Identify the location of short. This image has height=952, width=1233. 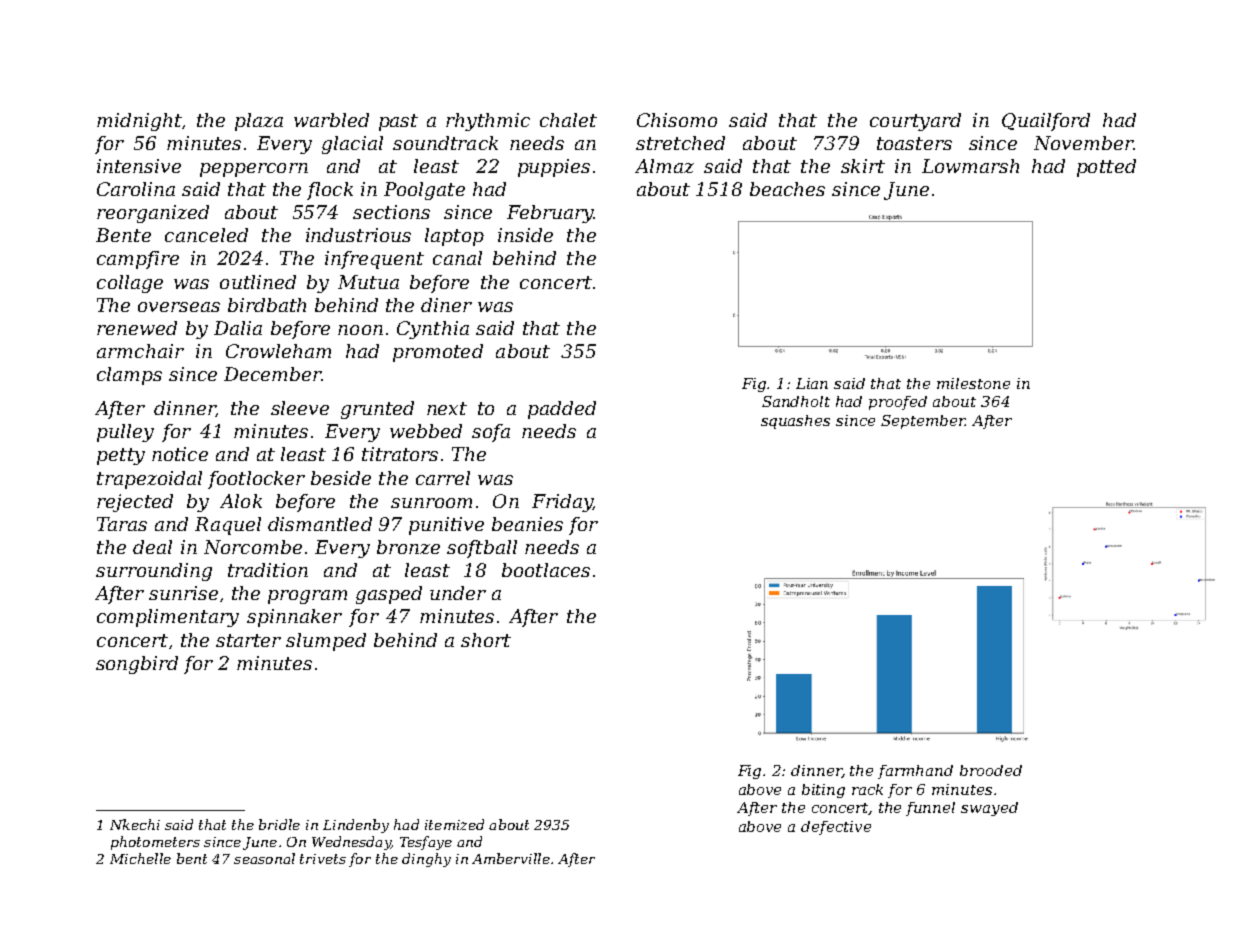
(486, 640).
